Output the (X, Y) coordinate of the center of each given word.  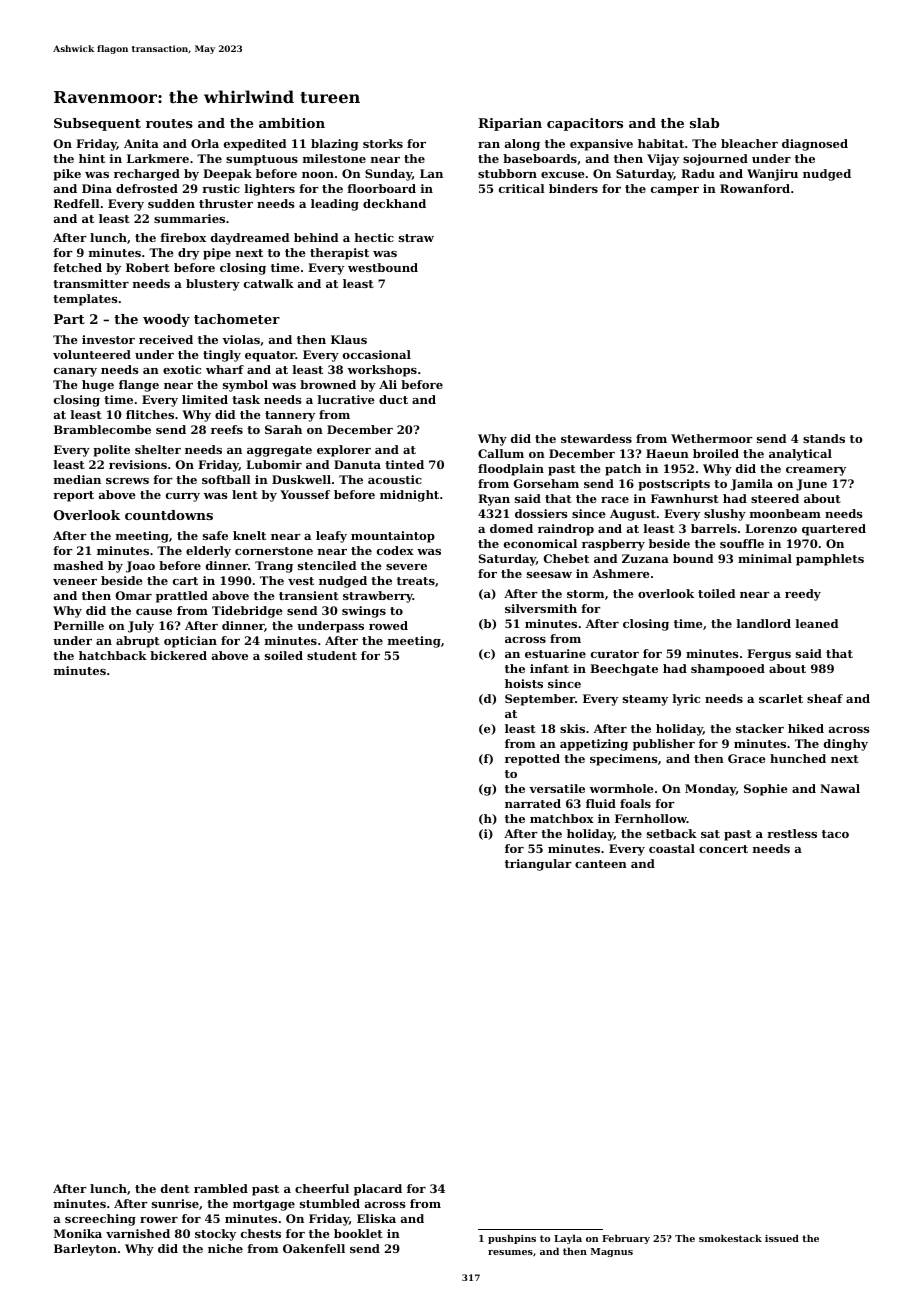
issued (782, 1238)
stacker (760, 728)
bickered (178, 655)
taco (835, 834)
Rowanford (755, 188)
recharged (147, 175)
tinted (404, 464)
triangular (538, 865)
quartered (834, 530)
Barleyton (85, 1250)
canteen (601, 864)
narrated (533, 803)
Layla (568, 1239)
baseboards (540, 158)
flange (139, 386)
